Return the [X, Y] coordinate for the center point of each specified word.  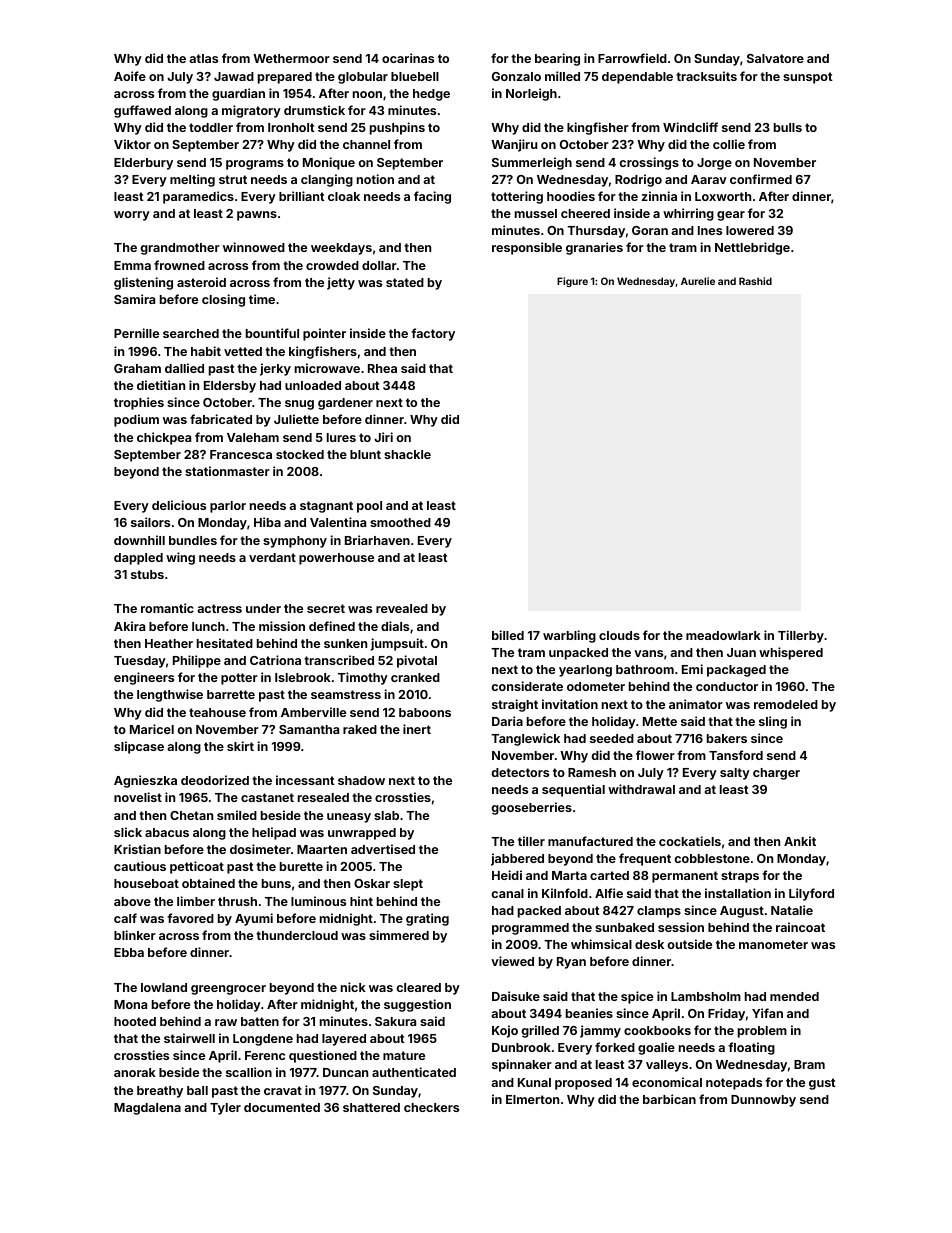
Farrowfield [632, 58]
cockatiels [690, 841]
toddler [211, 127]
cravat [283, 1090]
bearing [557, 59]
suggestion [417, 1005]
